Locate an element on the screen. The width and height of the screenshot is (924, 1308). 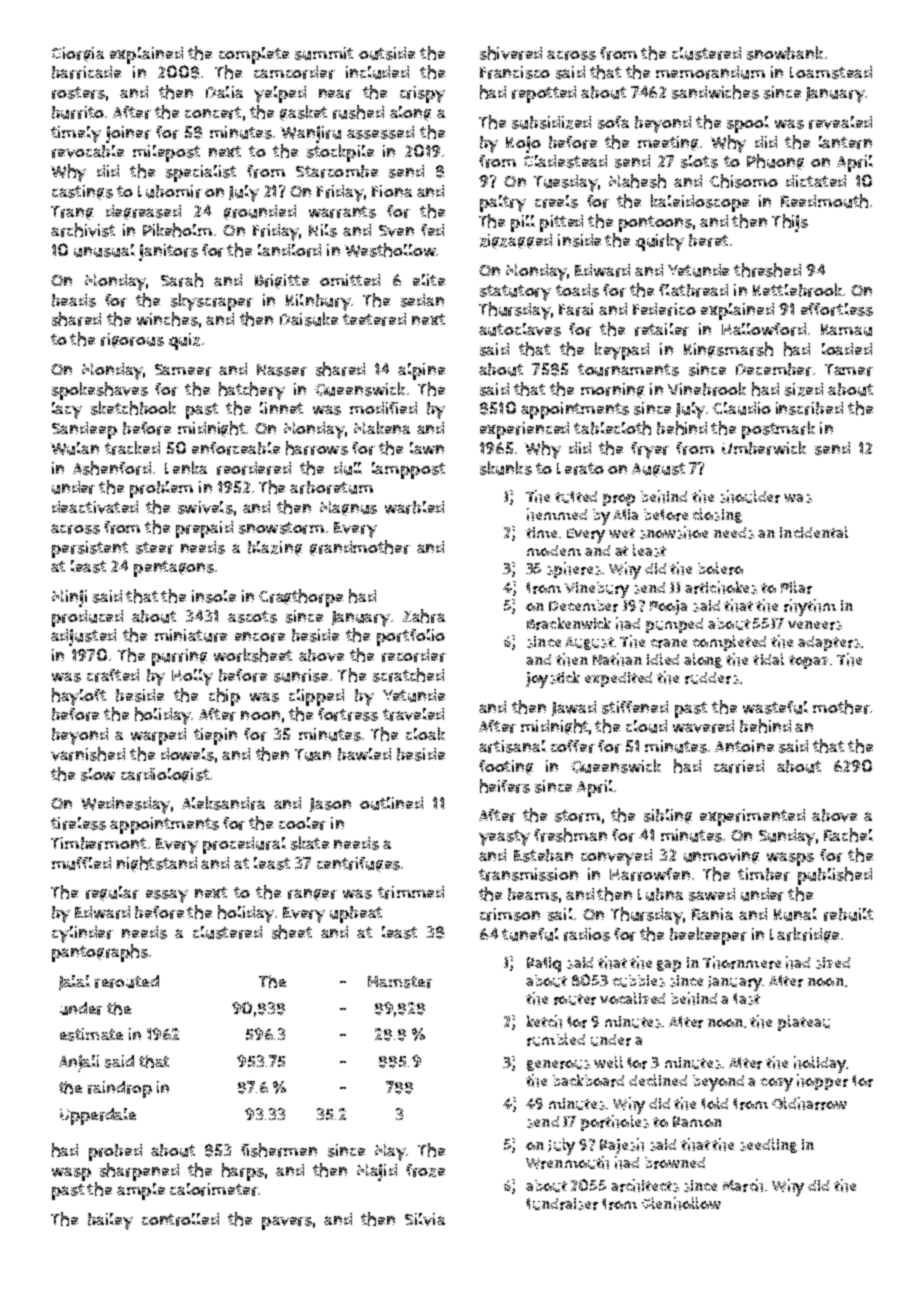
probed is located at coordinates (115, 1152).
